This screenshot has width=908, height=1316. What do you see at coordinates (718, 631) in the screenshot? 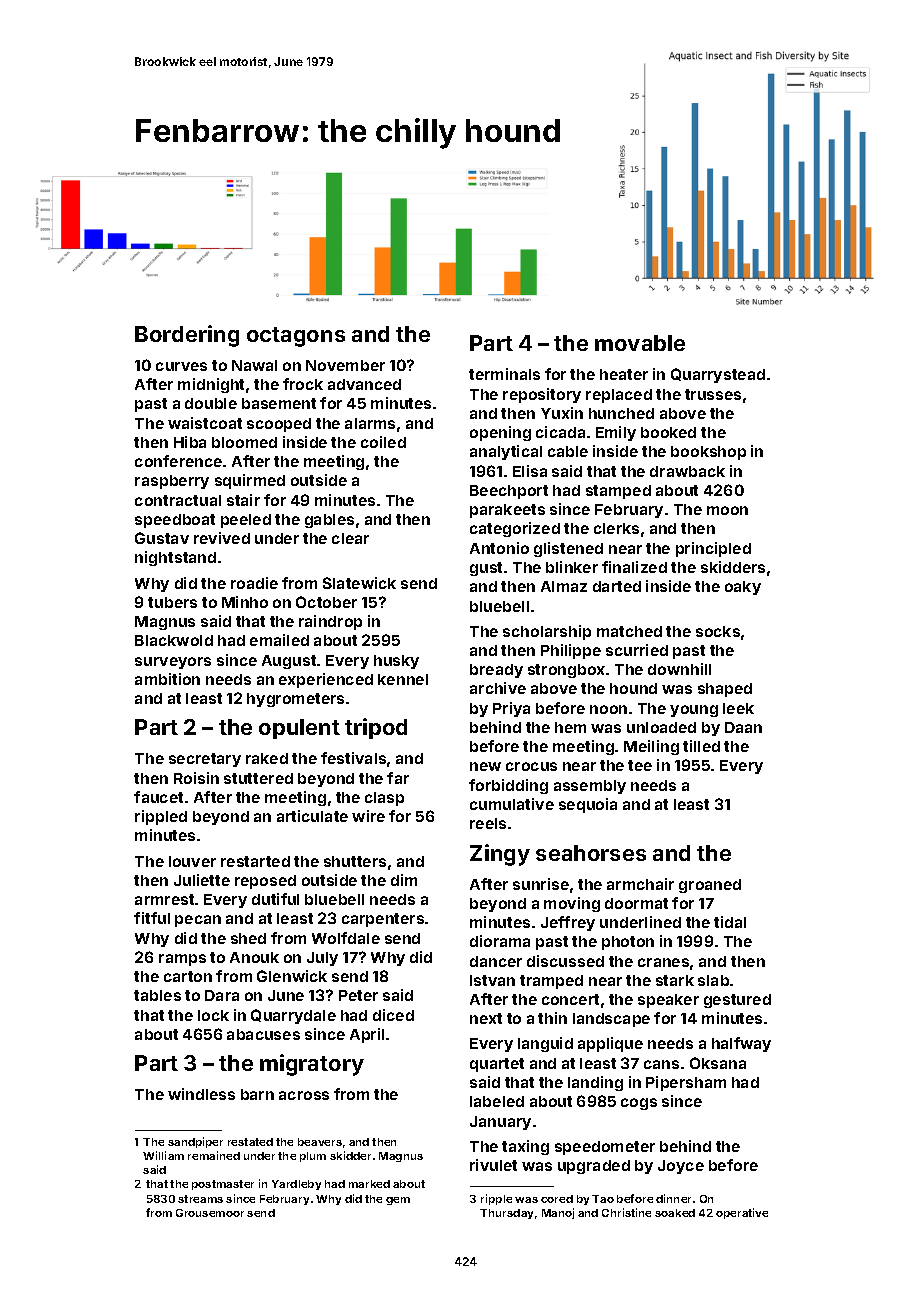
I see `socks` at bounding box center [718, 631].
